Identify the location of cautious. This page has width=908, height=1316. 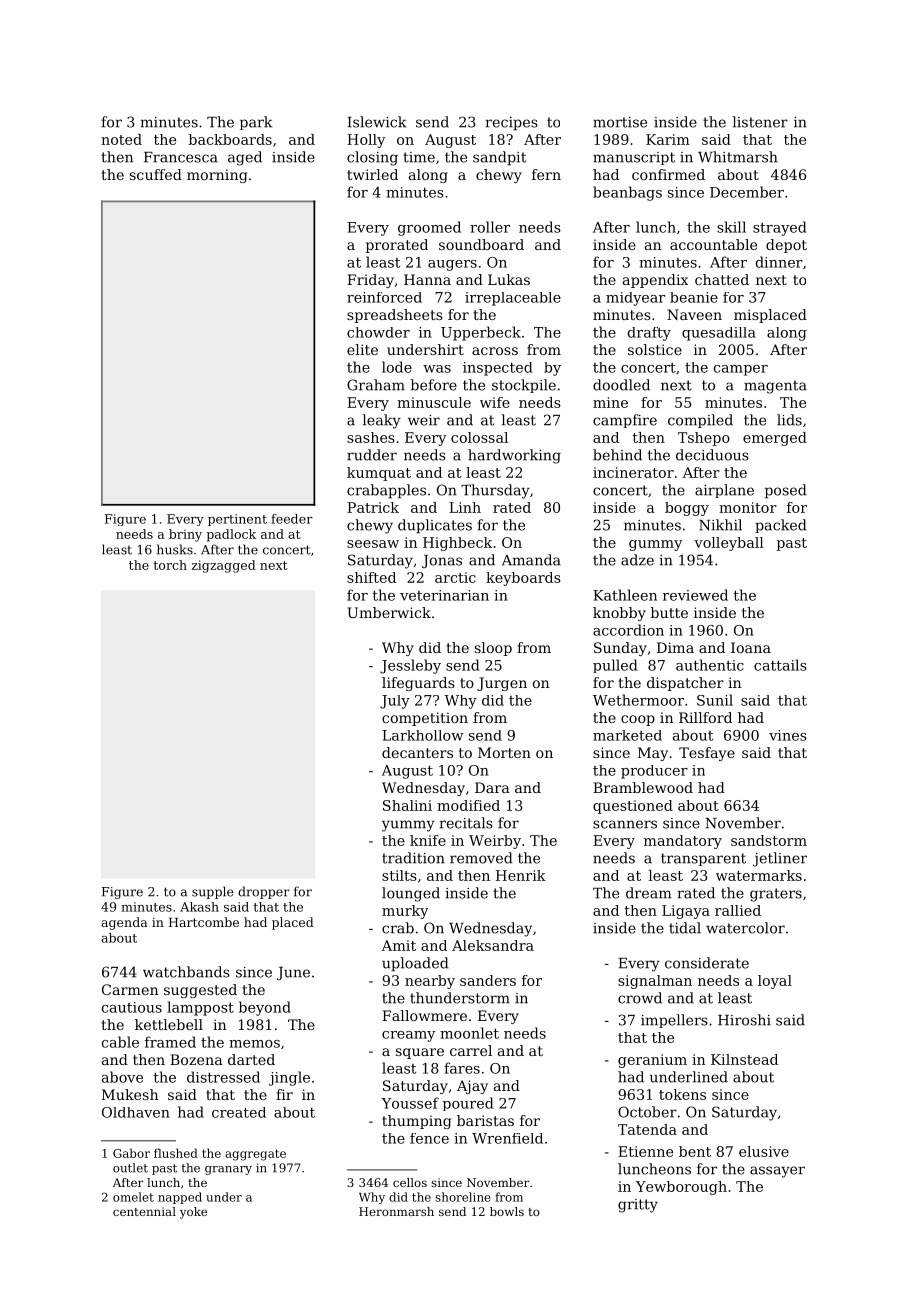
(132, 1007).
